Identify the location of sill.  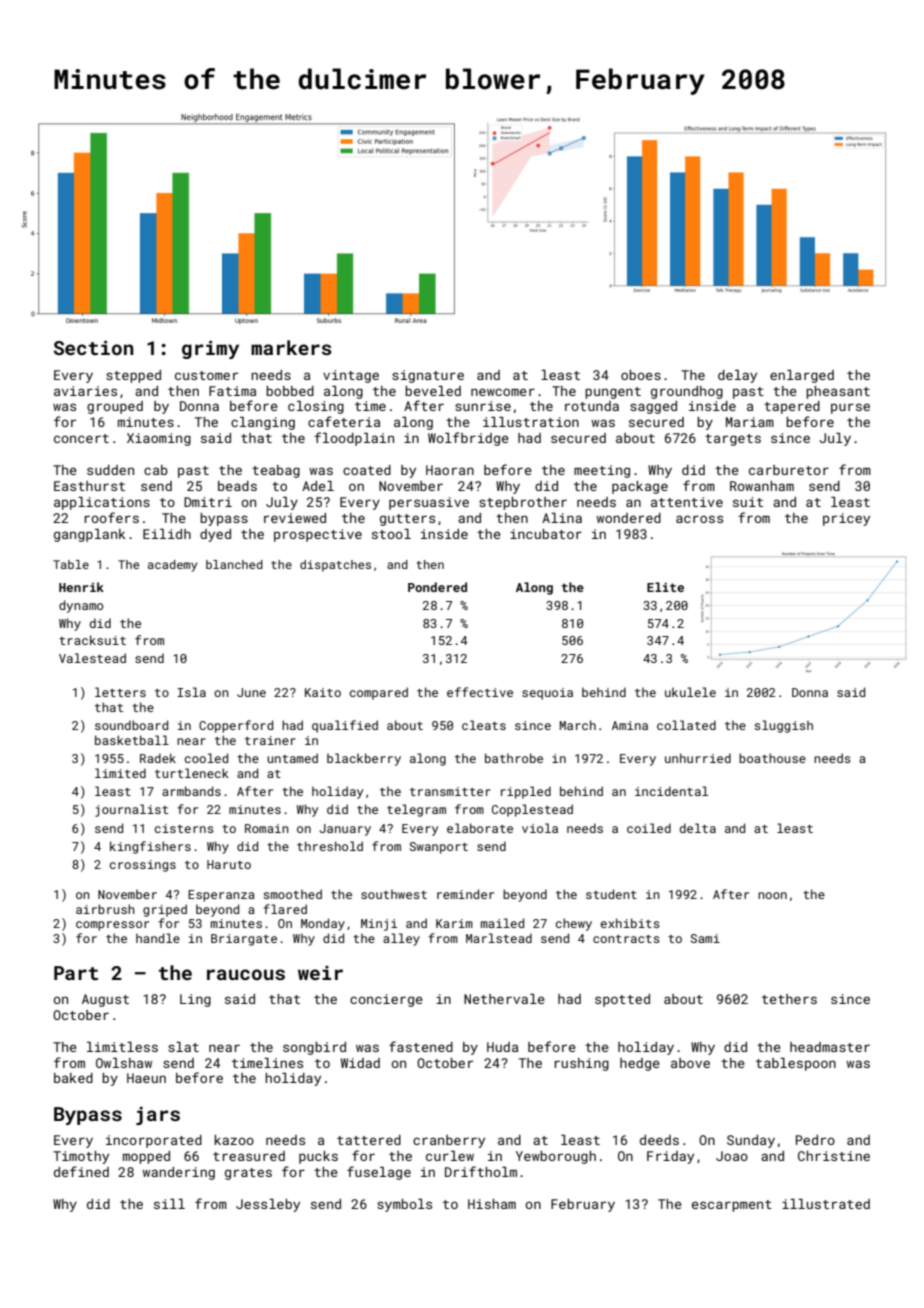
(169, 1204).
